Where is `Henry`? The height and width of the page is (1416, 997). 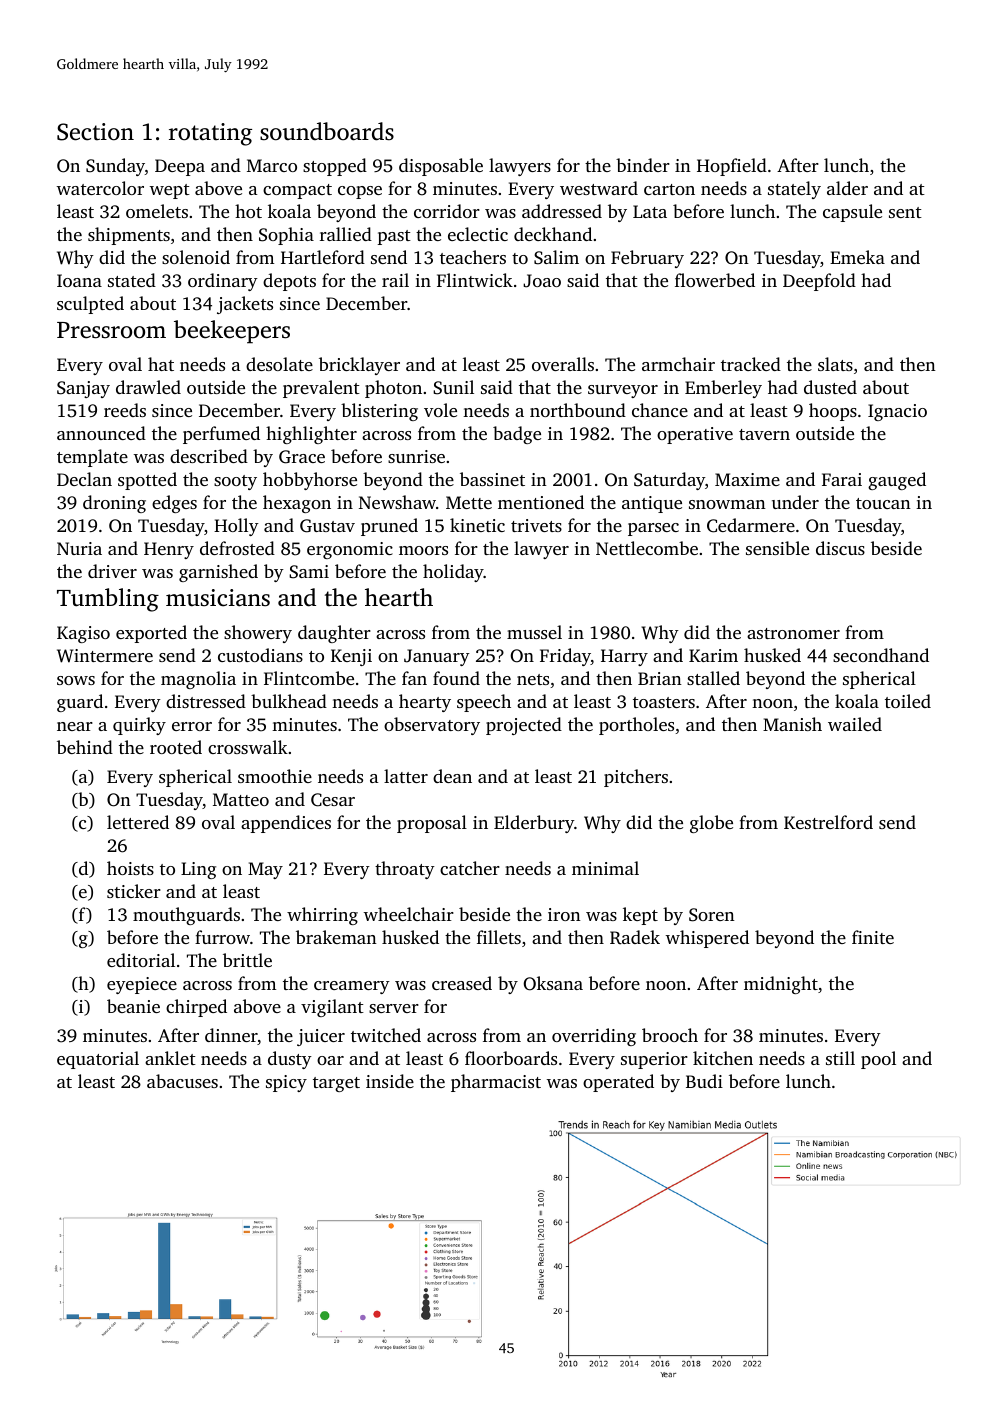 Henry is located at coordinates (169, 550).
